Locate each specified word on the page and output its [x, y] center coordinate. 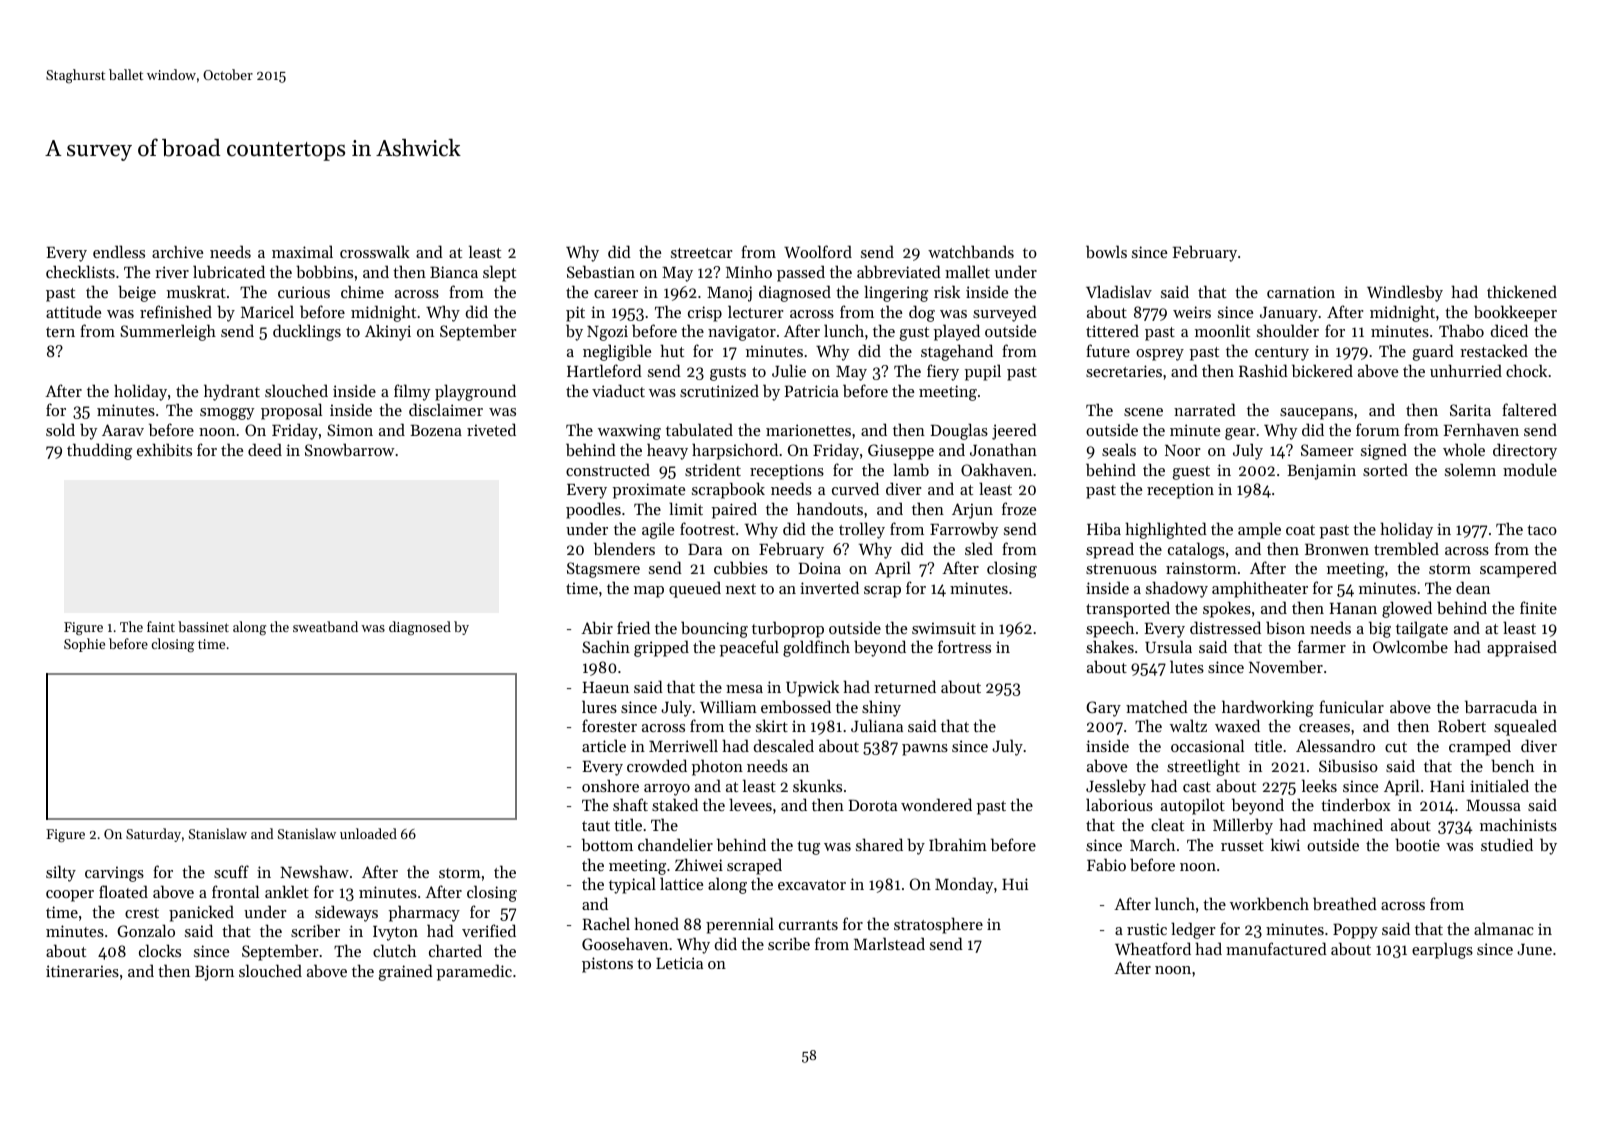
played [957, 332]
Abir [597, 627]
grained [405, 972]
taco [1542, 530]
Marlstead [889, 943]
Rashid [1263, 370]
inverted [829, 587]
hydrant [232, 392]
